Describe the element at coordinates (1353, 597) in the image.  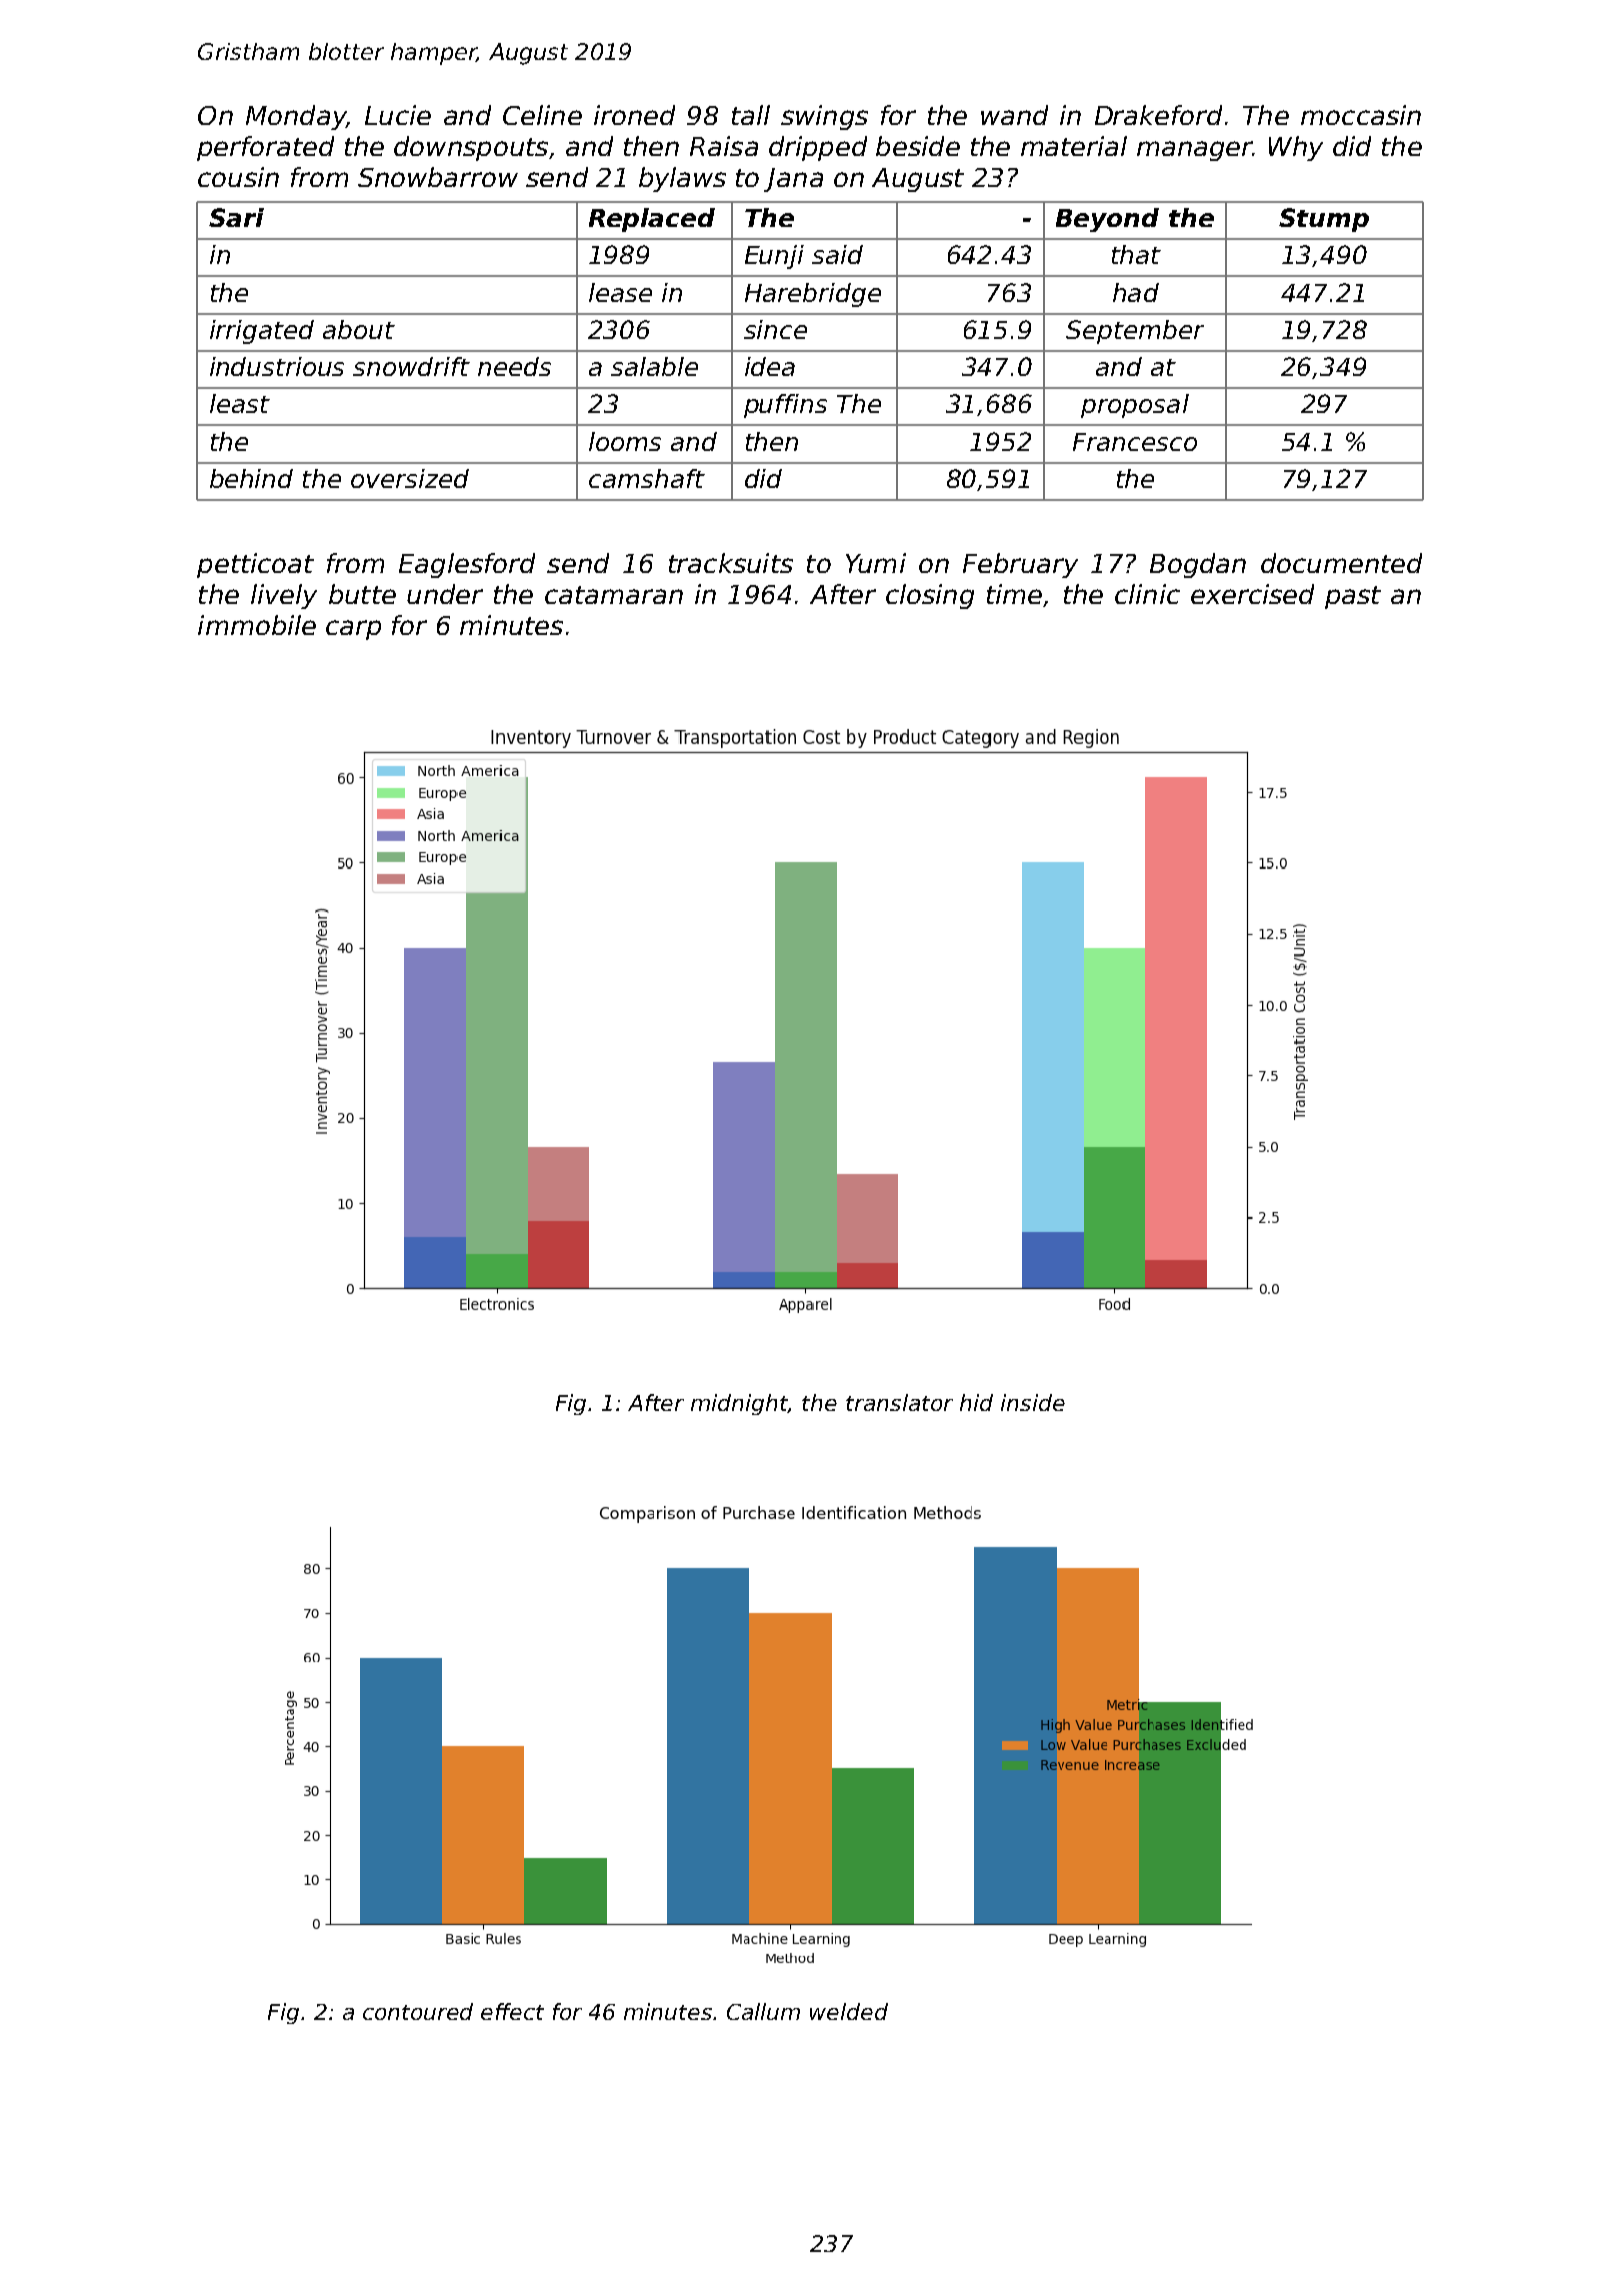
I see `past` at that location.
